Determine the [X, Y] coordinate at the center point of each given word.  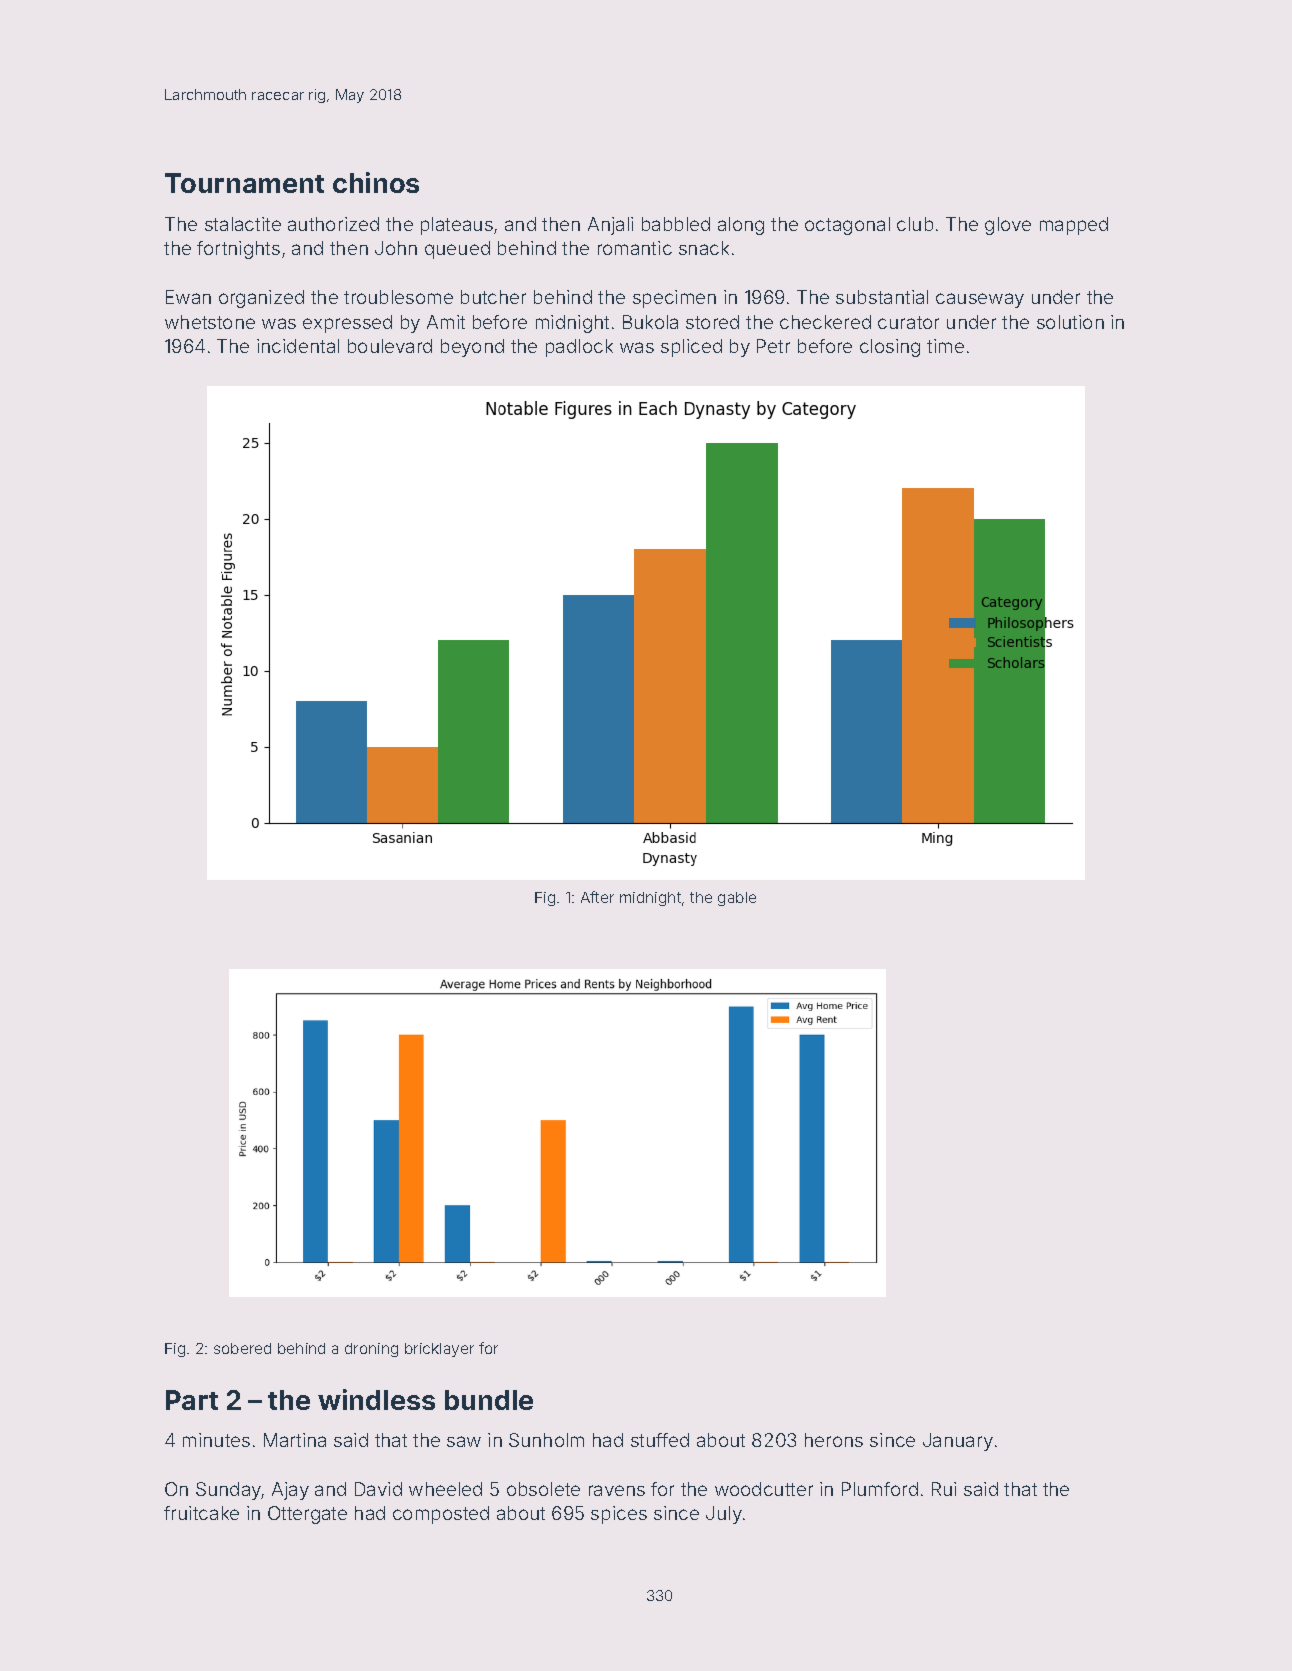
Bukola [650, 322]
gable [737, 899]
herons [834, 1440]
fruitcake [201, 1513]
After [597, 897]
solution [1070, 322]
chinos [376, 182]
